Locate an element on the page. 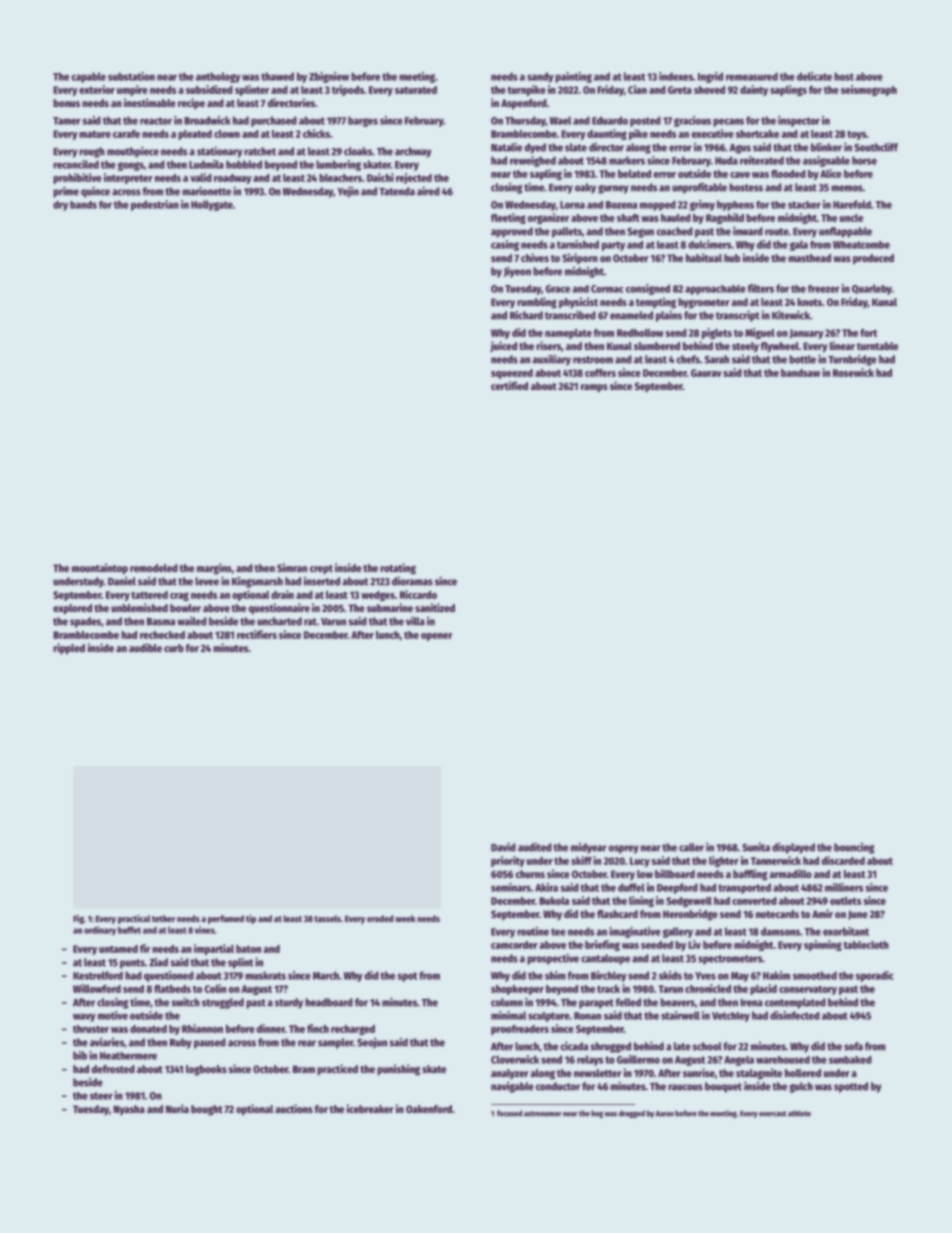 The width and height of the page is (952, 1233). Sunita is located at coordinates (756, 847).
